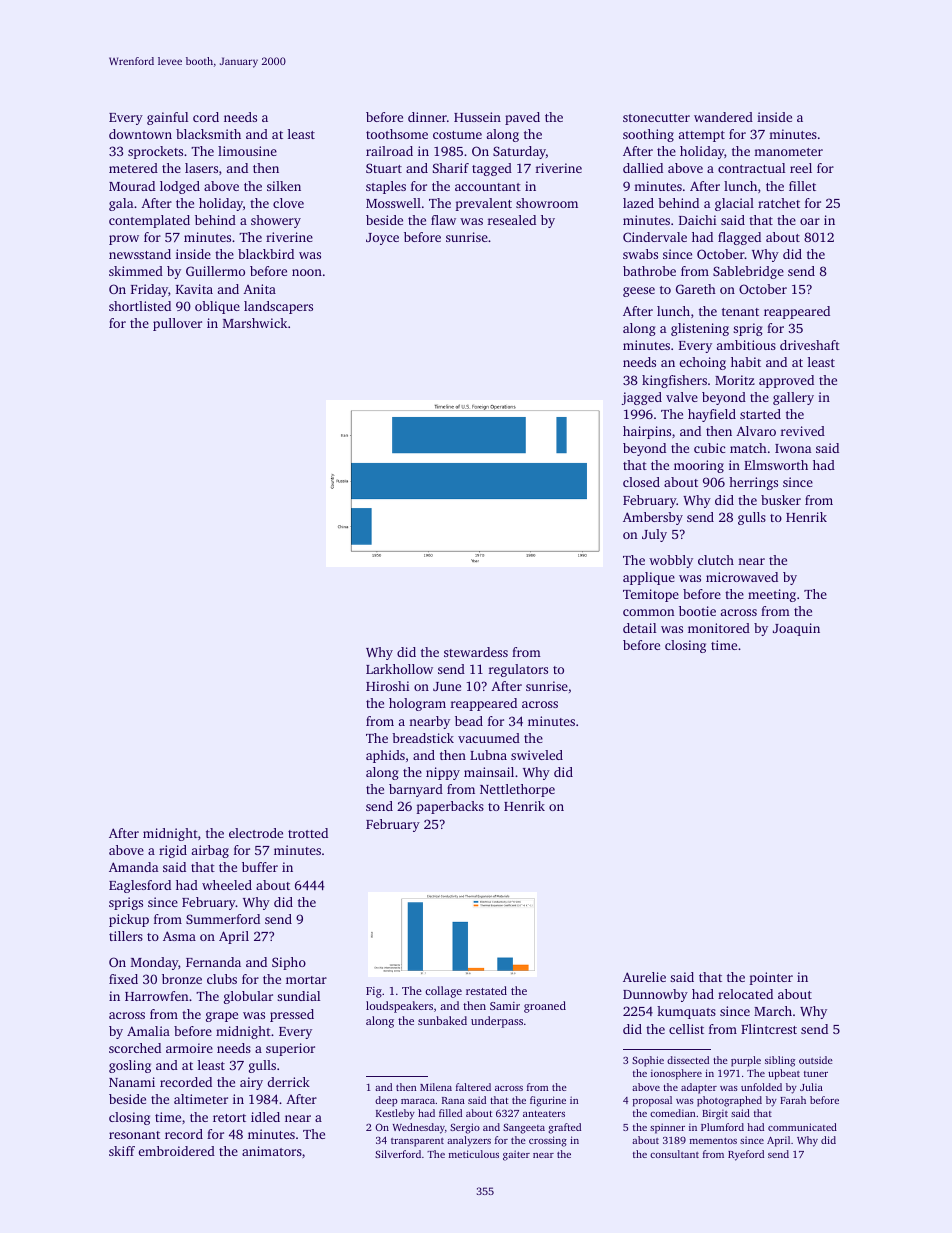 This screenshot has height=1233, width=952. Describe the element at coordinates (382, 239) in the screenshot. I see `Joyce` at that location.
